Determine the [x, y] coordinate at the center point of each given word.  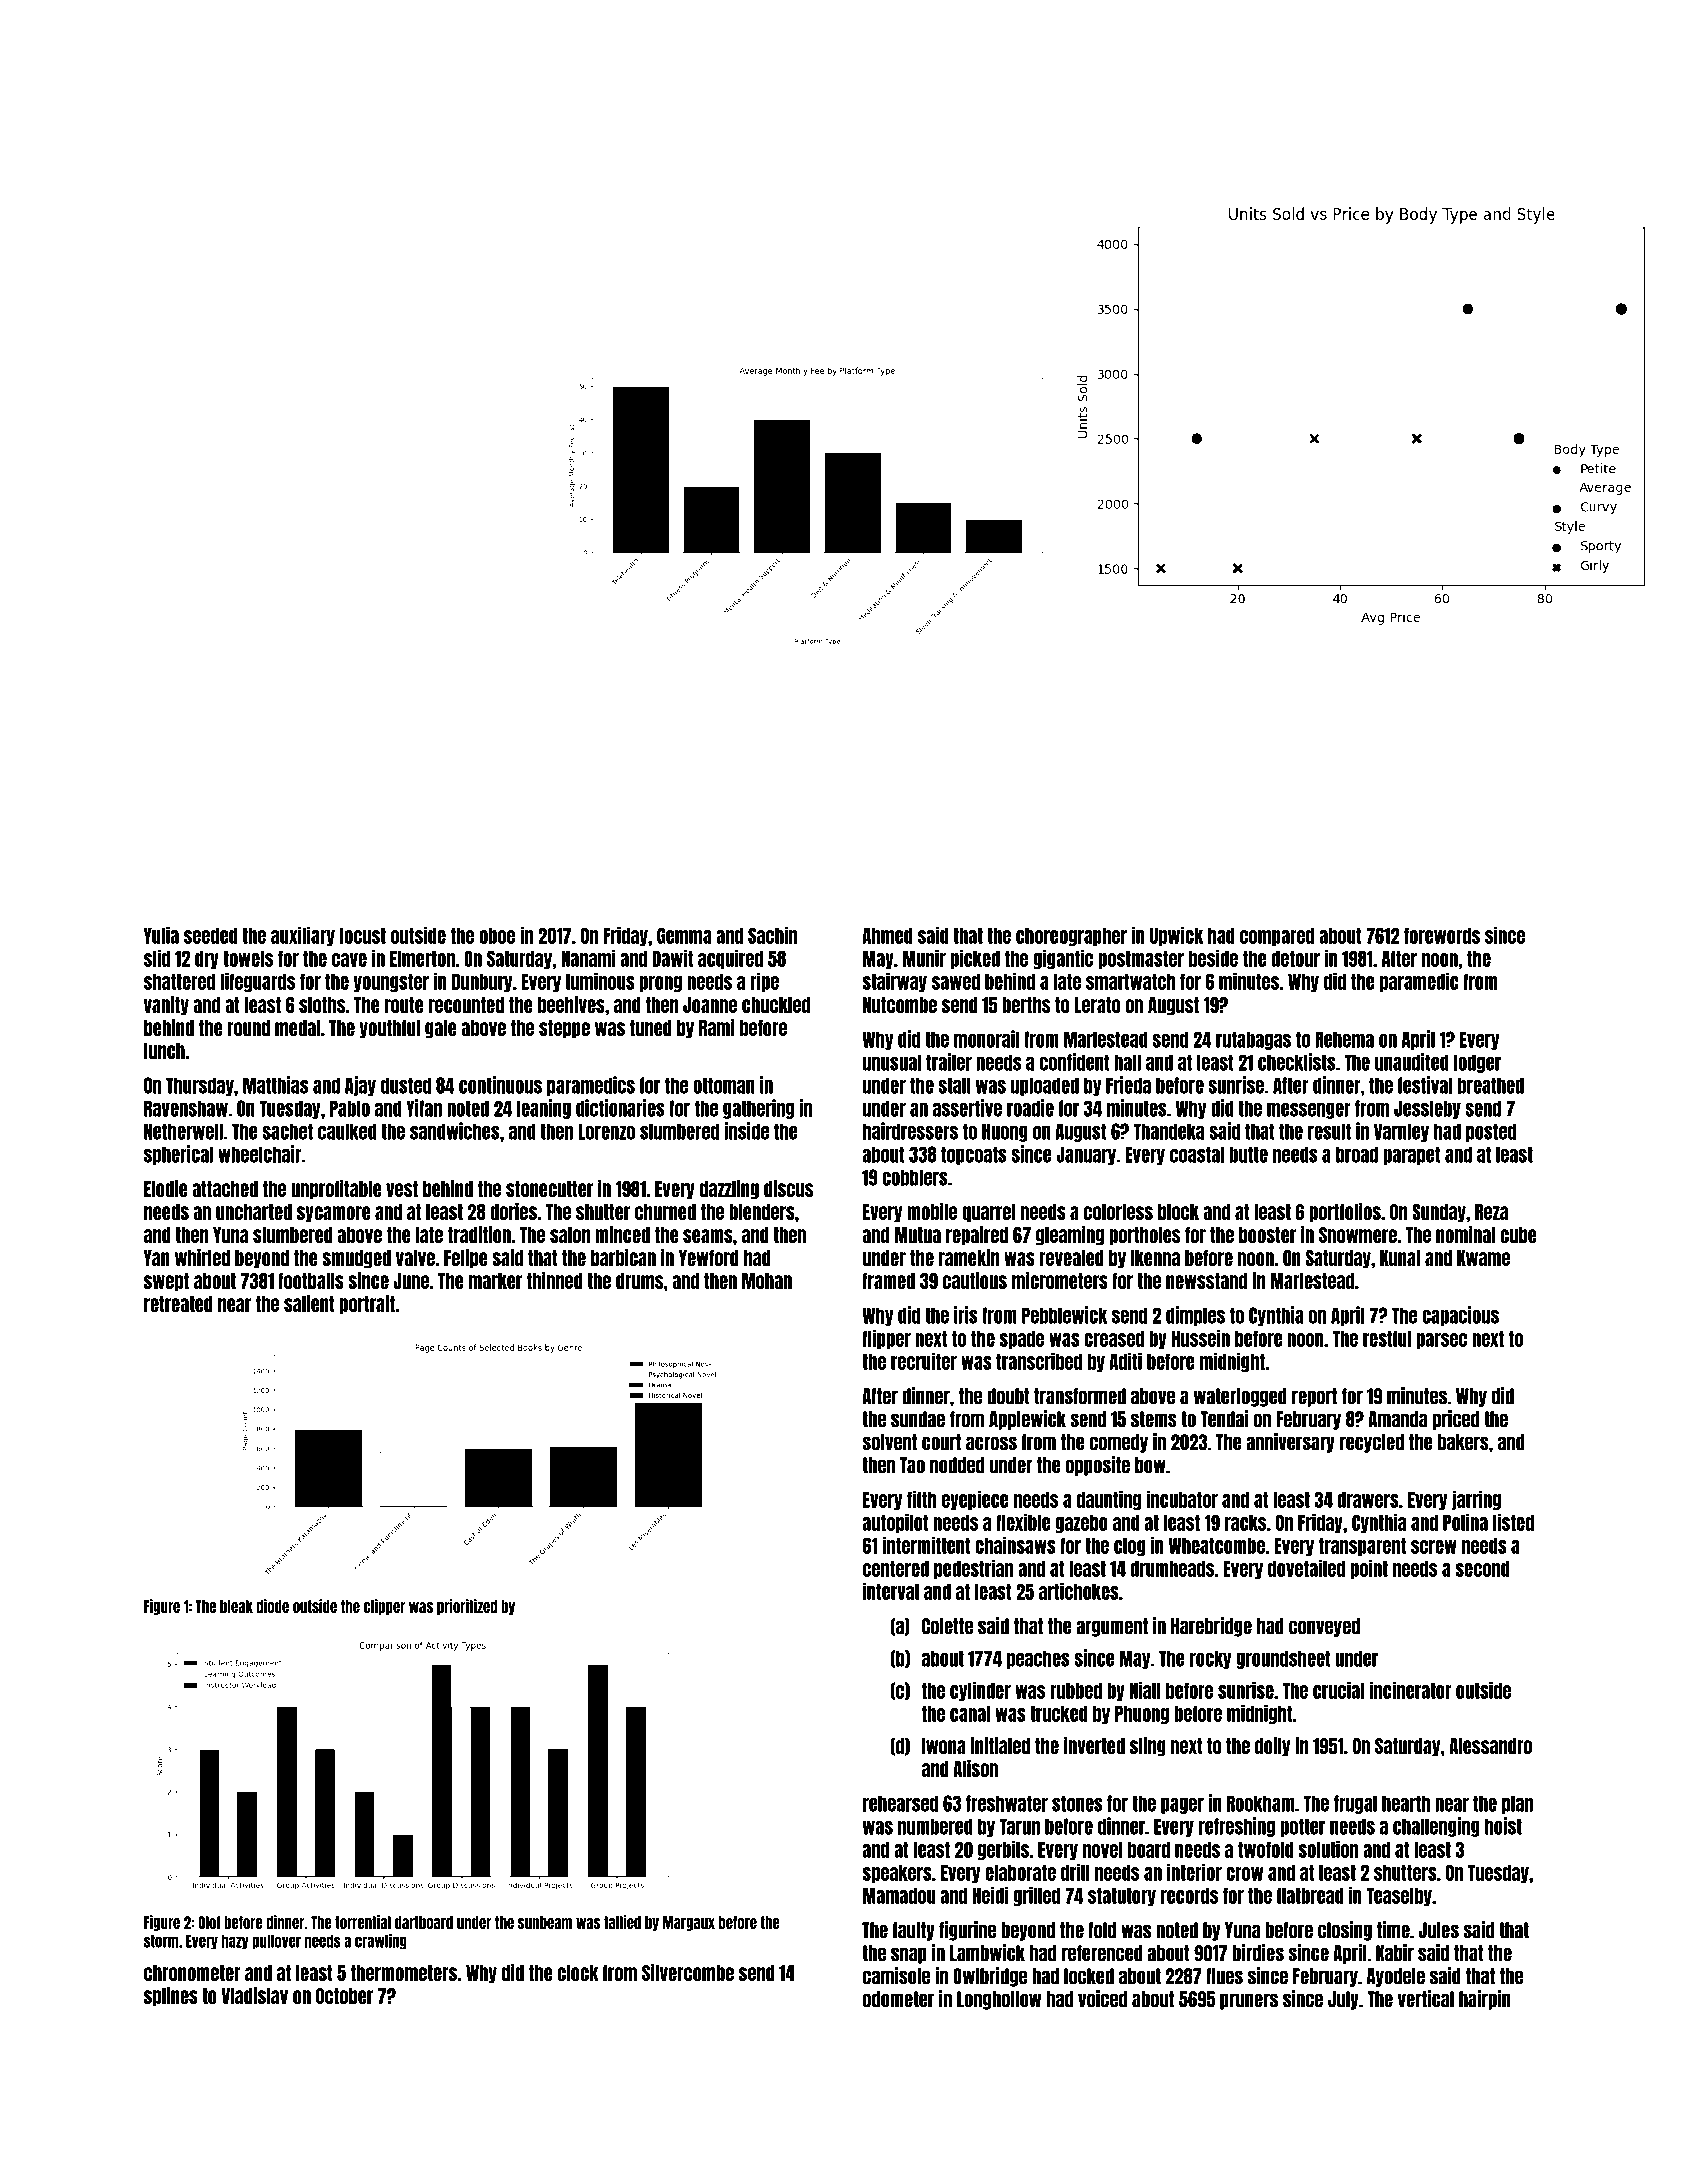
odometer [898, 1999]
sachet [287, 1131]
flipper [886, 1339]
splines [171, 1997]
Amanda [1397, 1419]
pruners [1249, 2001]
